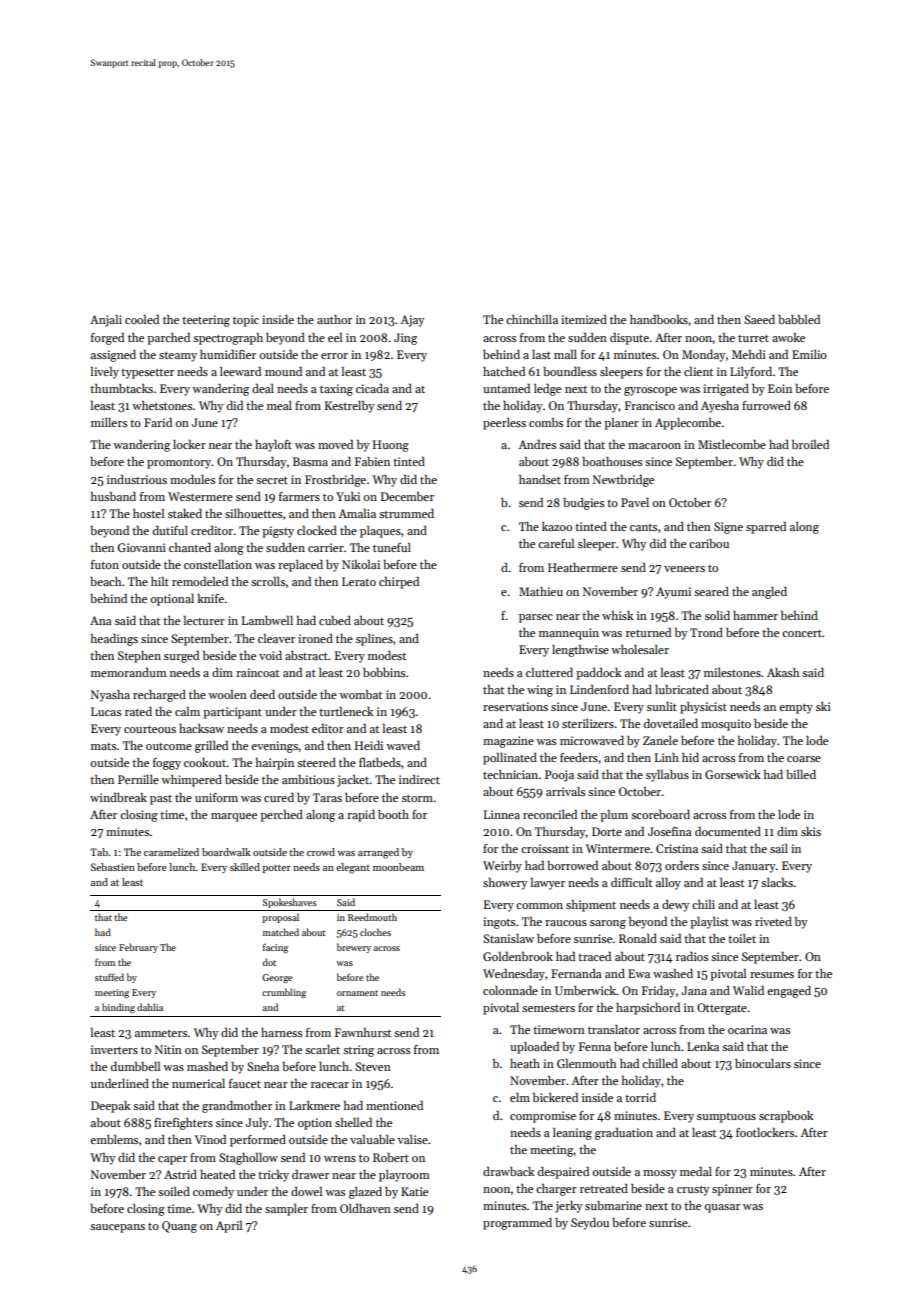  Describe the element at coordinates (588, 723) in the screenshot. I see `sterilizers` at that location.
